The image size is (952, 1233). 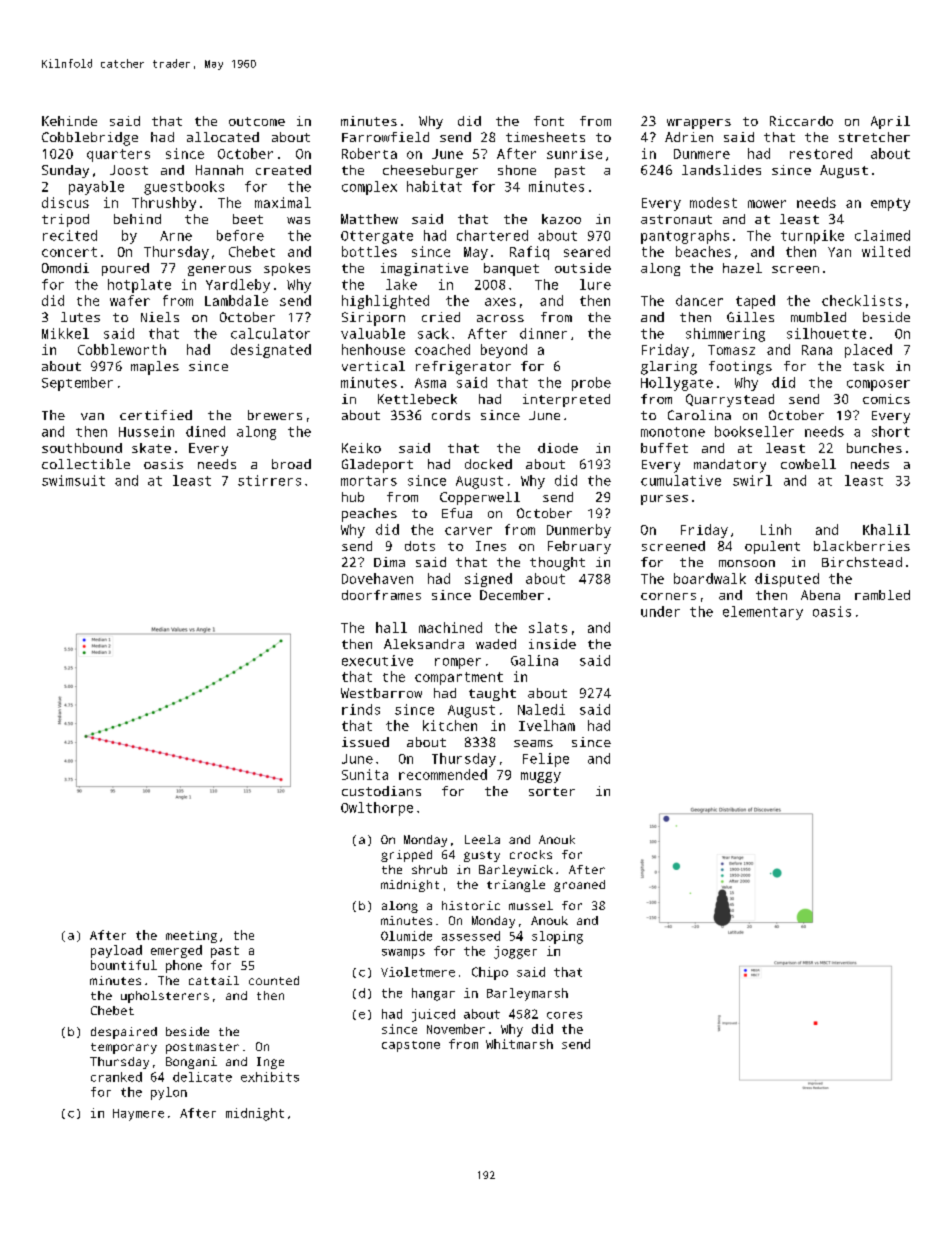 What do you see at coordinates (73, 480) in the screenshot?
I see `swimsuit` at bounding box center [73, 480].
